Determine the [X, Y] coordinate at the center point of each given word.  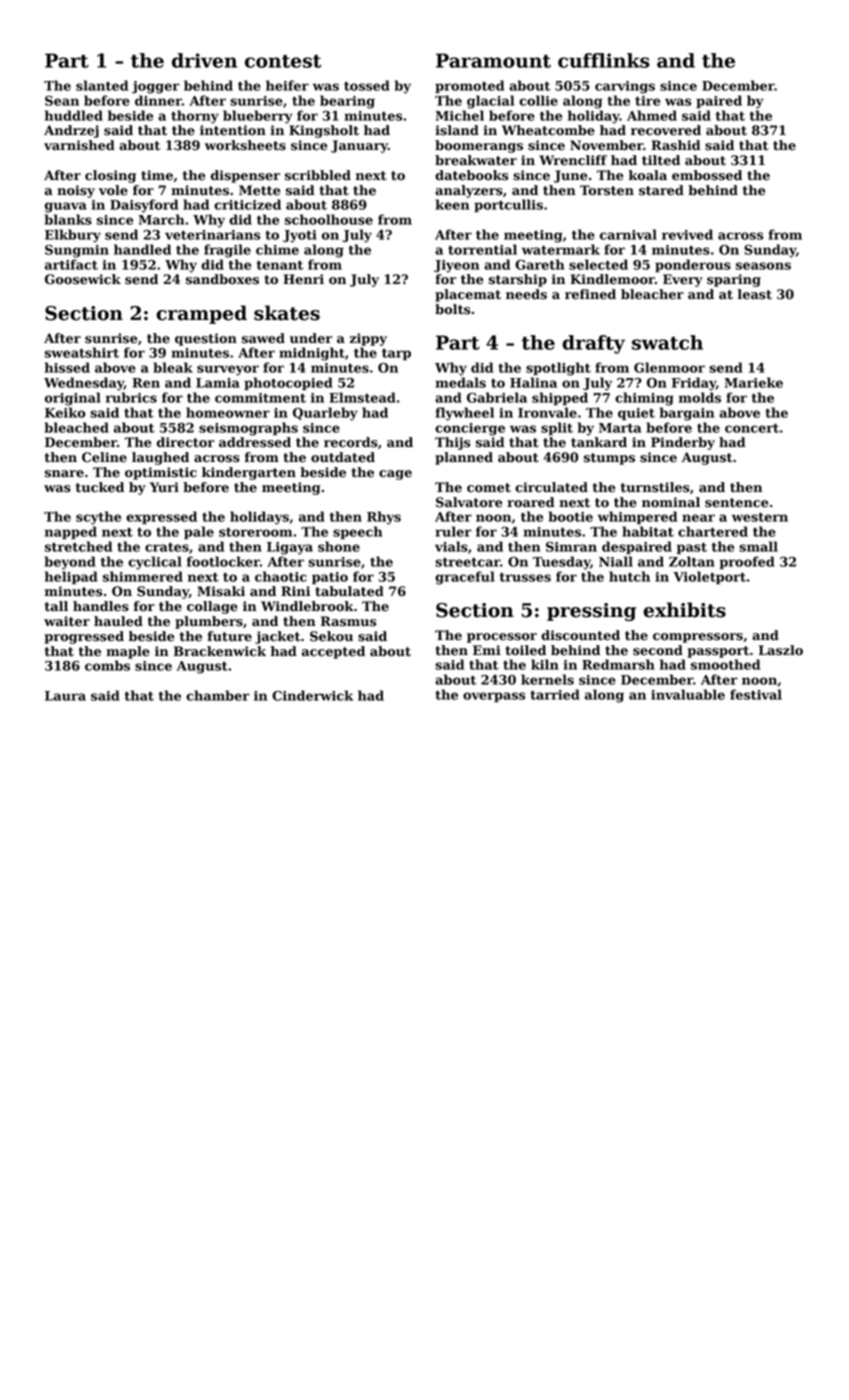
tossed [367, 85]
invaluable [688, 694]
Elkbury [73, 236]
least [755, 294]
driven [204, 60]
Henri [303, 279]
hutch [629, 576]
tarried [555, 694]
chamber [218, 695]
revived [687, 234]
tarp [396, 354]
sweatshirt [82, 352]
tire [647, 101]
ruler [453, 531]
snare [64, 474]
